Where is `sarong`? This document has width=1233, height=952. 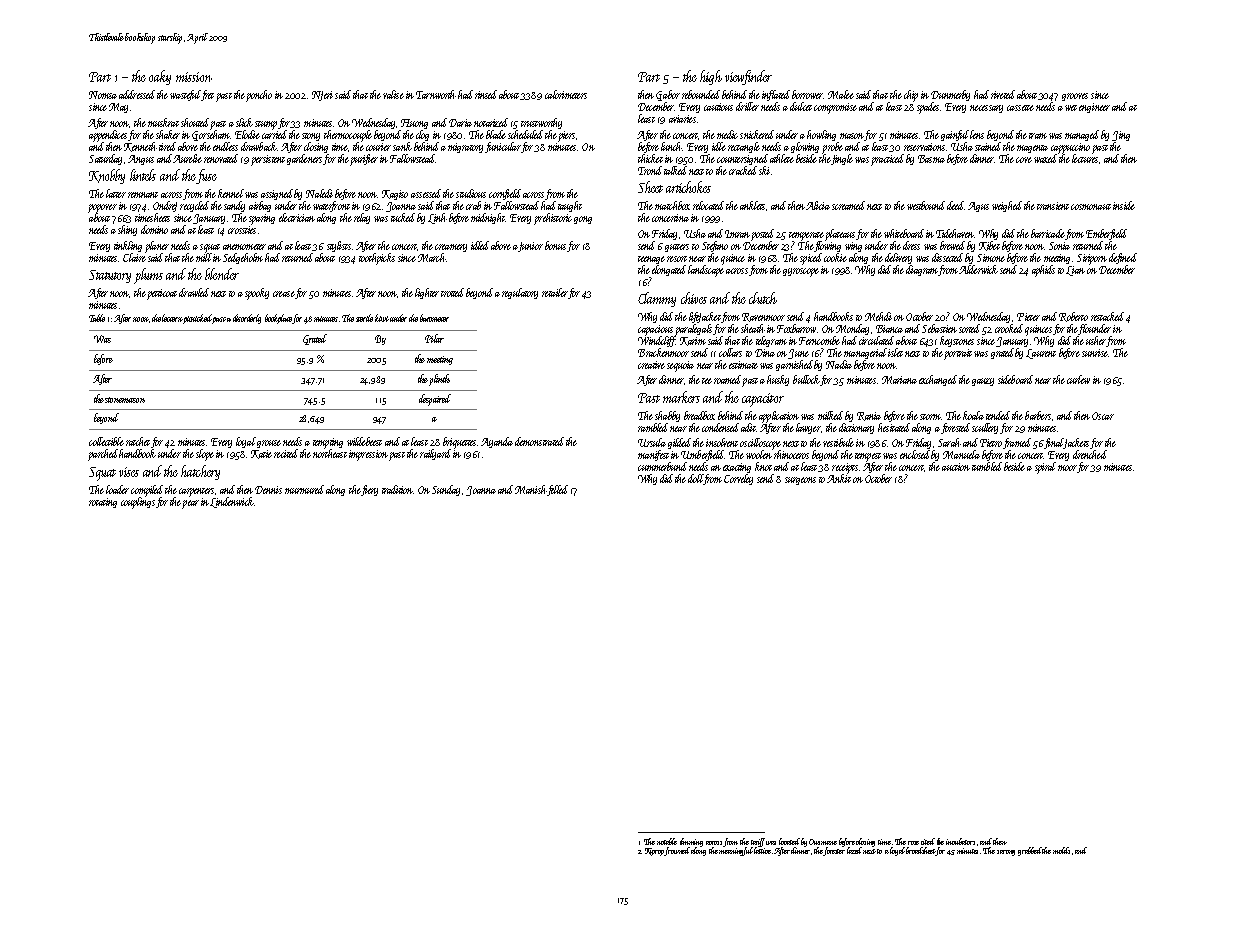 sarong is located at coordinates (1006, 853).
